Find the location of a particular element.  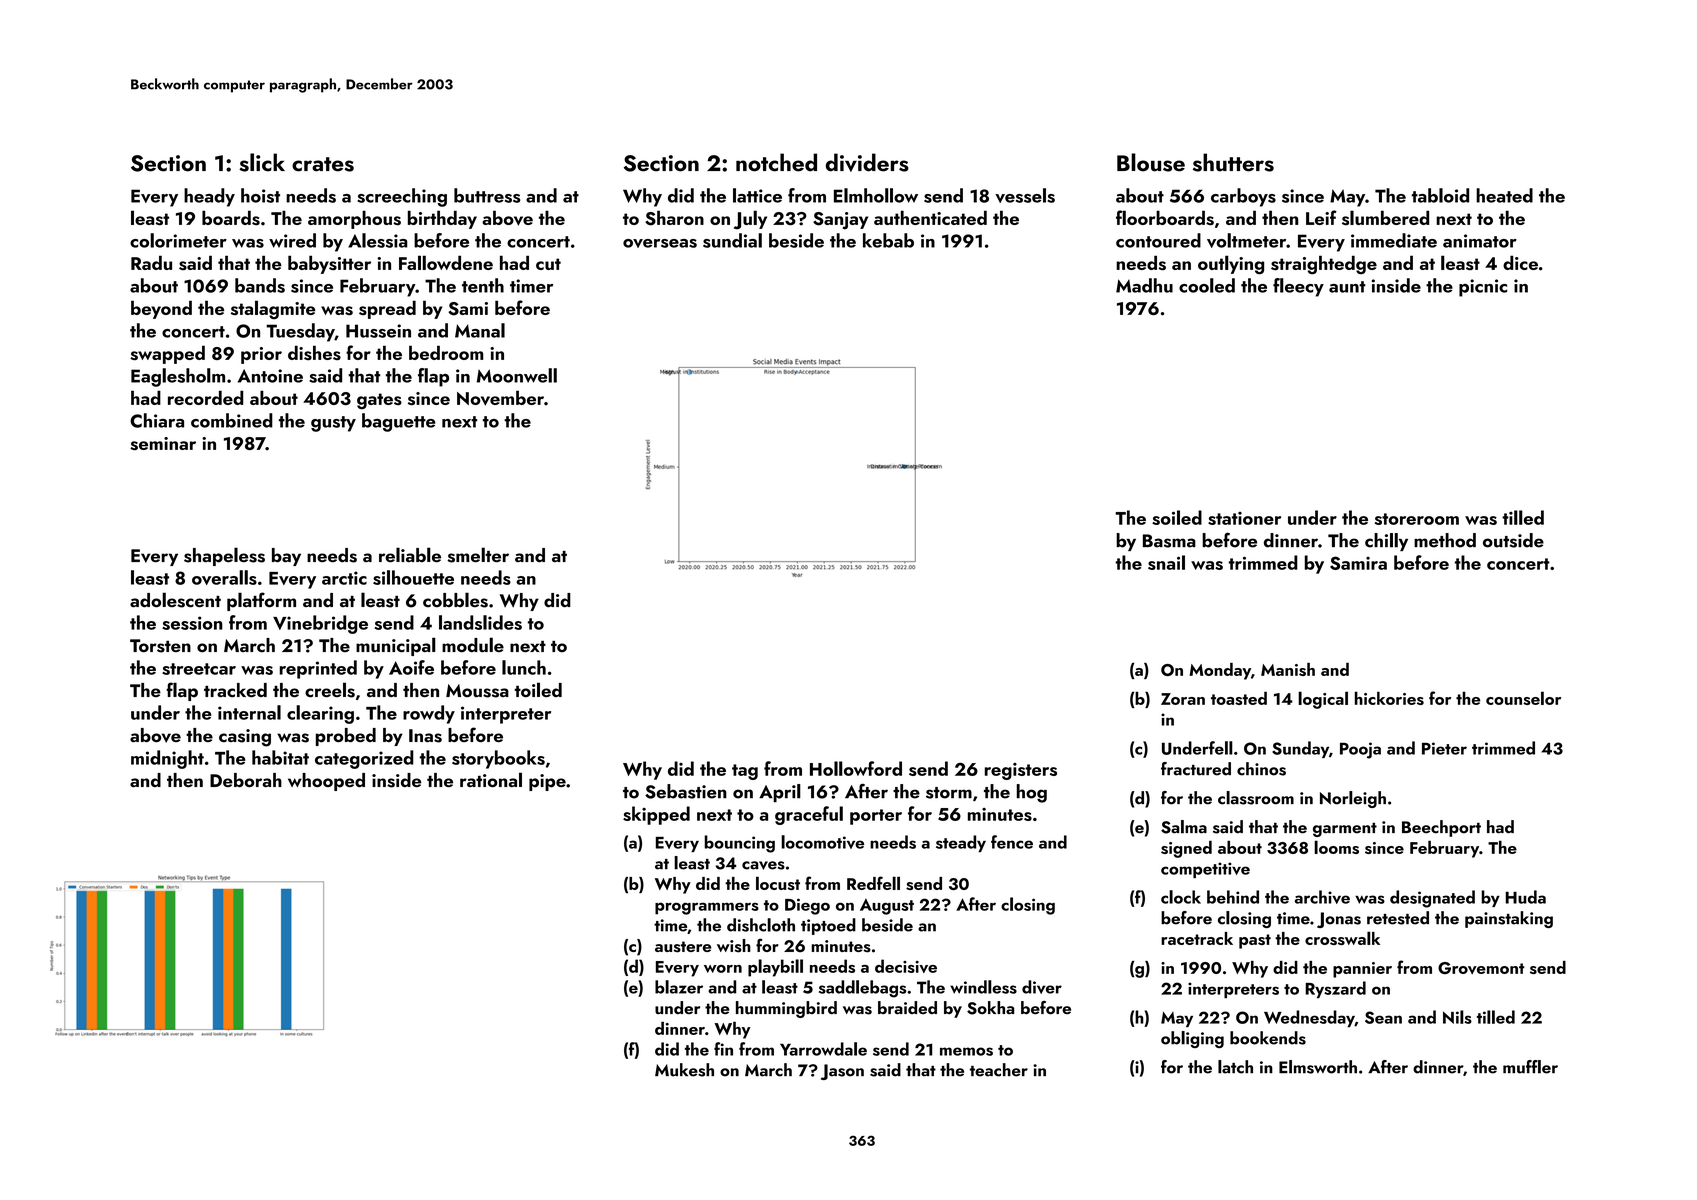

Sanjay is located at coordinates (840, 221).
